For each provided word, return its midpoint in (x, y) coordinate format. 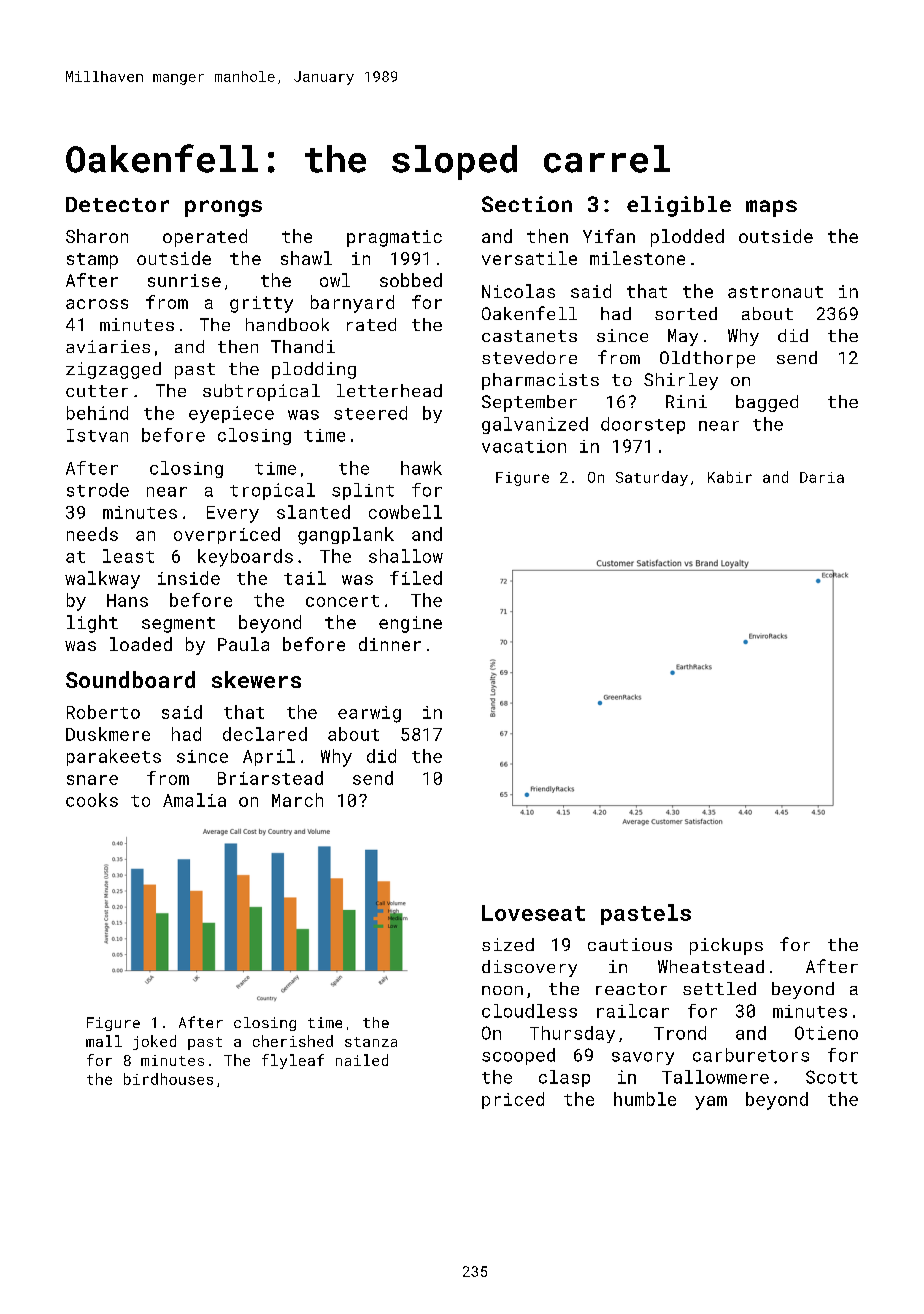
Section (527, 204)
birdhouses (168, 1079)
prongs (223, 208)
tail (305, 578)
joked (154, 1042)
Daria (822, 477)
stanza (371, 1042)
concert (342, 601)
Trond (680, 1033)
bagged (767, 403)
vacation (524, 446)
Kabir (730, 477)
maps (771, 208)
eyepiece (231, 414)
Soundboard (130, 679)
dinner (390, 644)
